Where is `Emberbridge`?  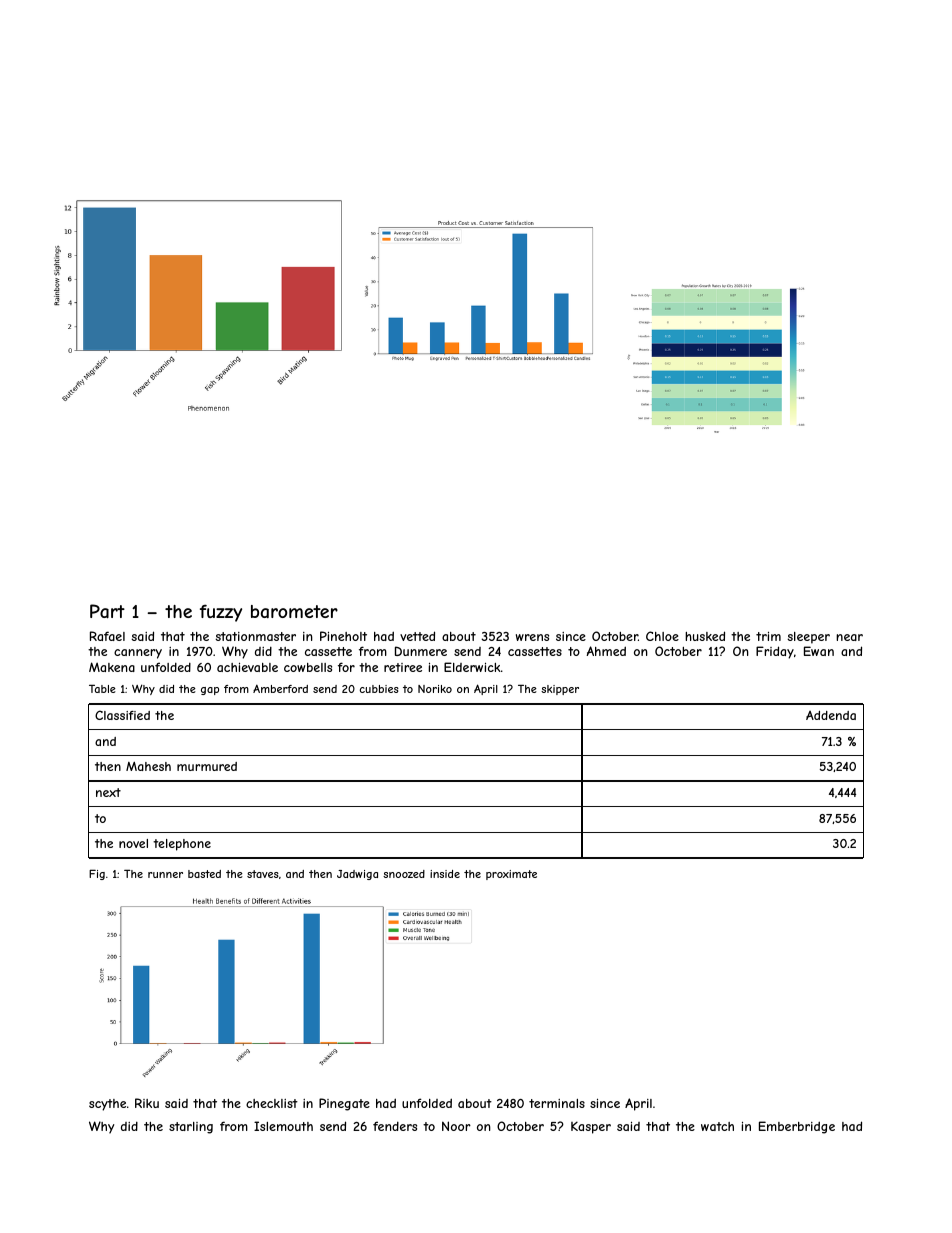
Emberbridge is located at coordinates (797, 1127).
